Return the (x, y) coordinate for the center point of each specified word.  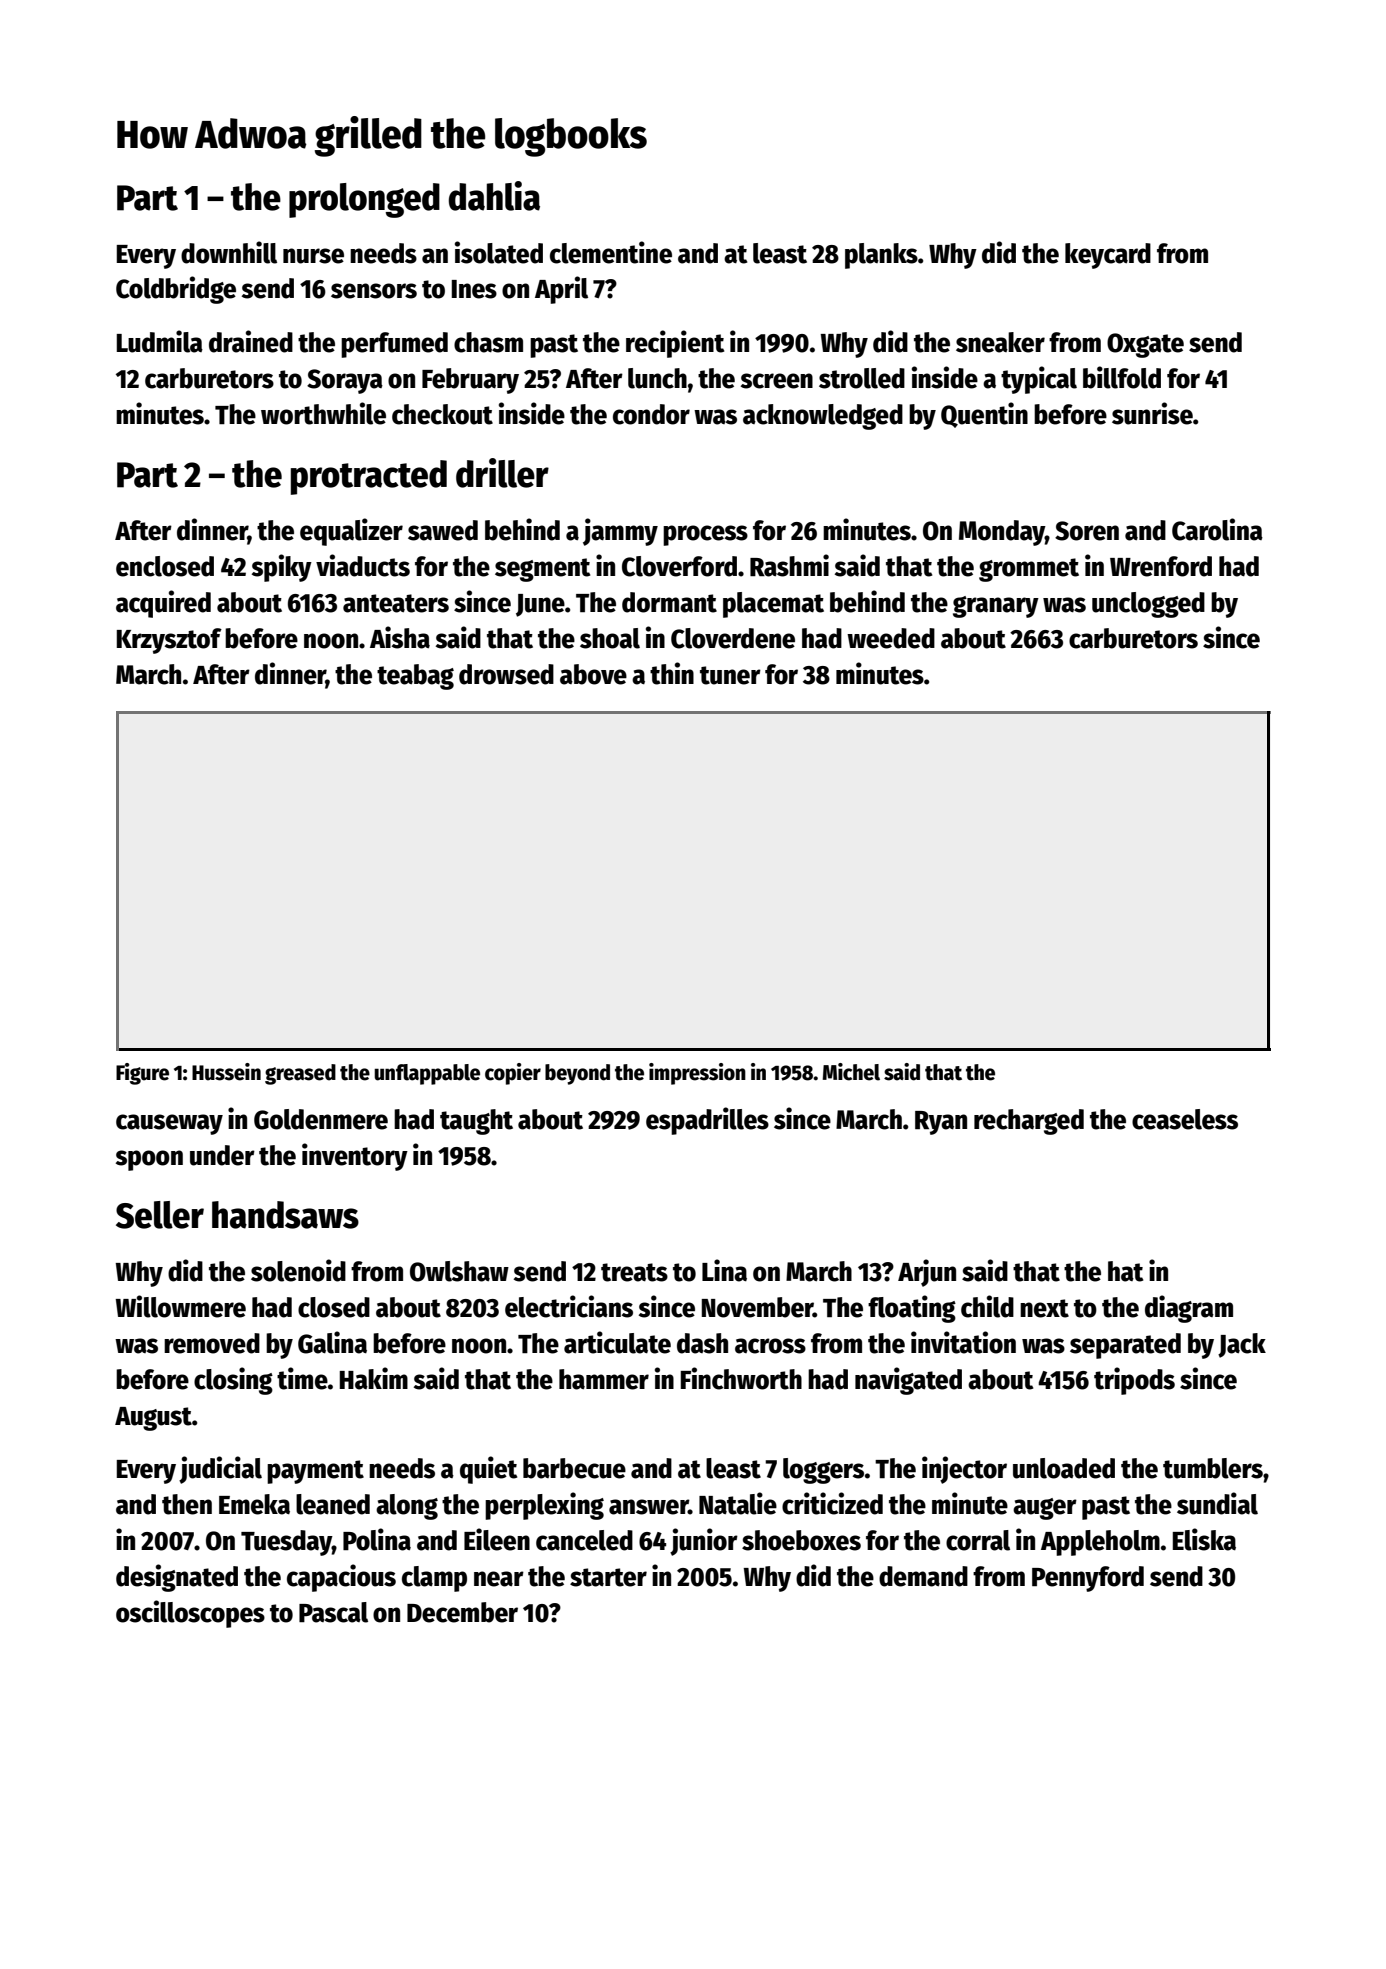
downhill (229, 252)
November (757, 1307)
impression (697, 1074)
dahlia (494, 196)
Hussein (226, 1072)
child (987, 1306)
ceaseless (1185, 1119)
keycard (1108, 256)
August (153, 1419)
